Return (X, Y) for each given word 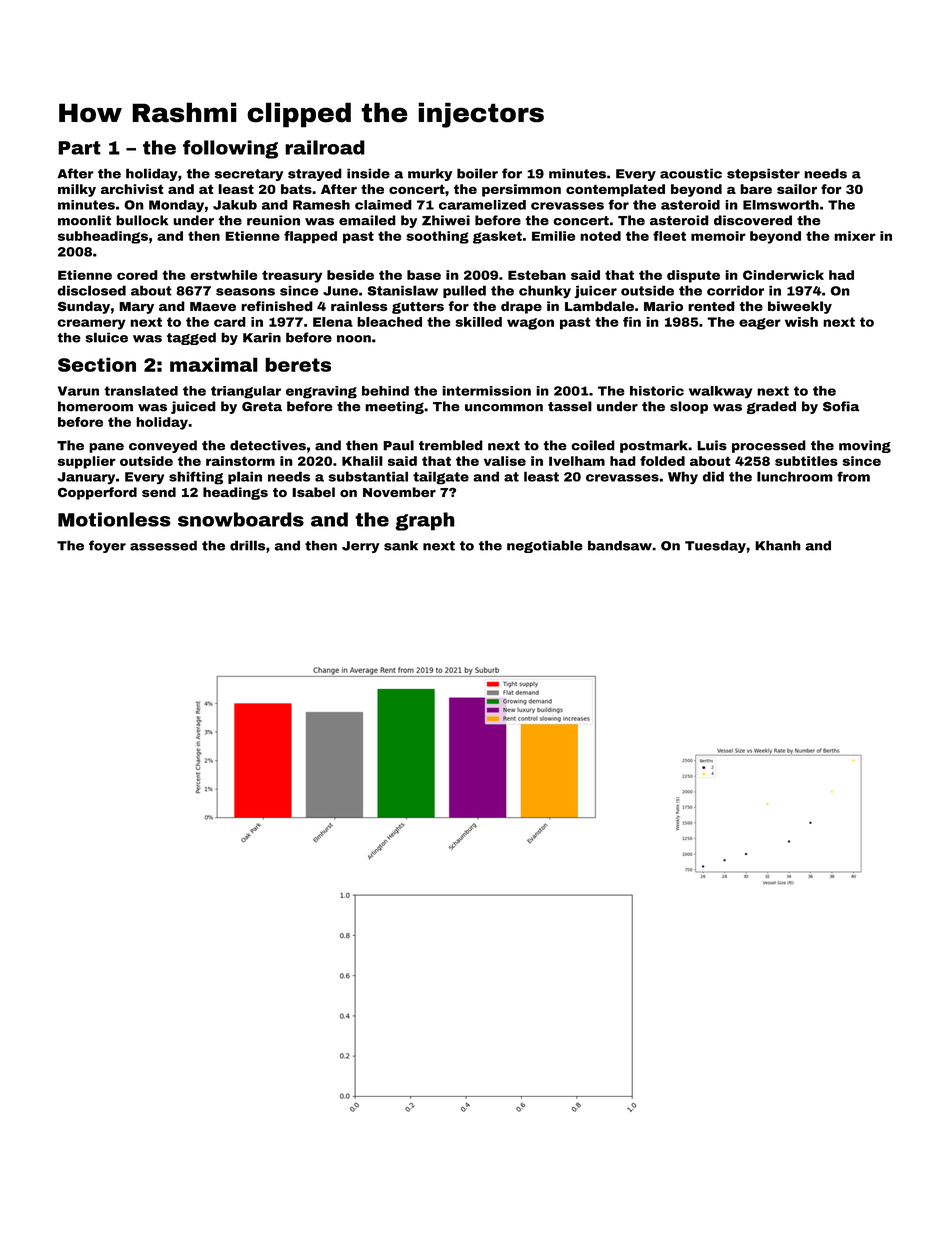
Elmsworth (781, 205)
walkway (720, 392)
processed (769, 446)
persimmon (521, 190)
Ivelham (577, 461)
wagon (530, 324)
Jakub (235, 205)
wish (801, 322)
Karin (262, 338)
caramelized (482, 205)
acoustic (691, 174)
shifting (196, 478)
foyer (107, 546)
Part (79, 148)
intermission (486, 391)
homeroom (95, 406)
